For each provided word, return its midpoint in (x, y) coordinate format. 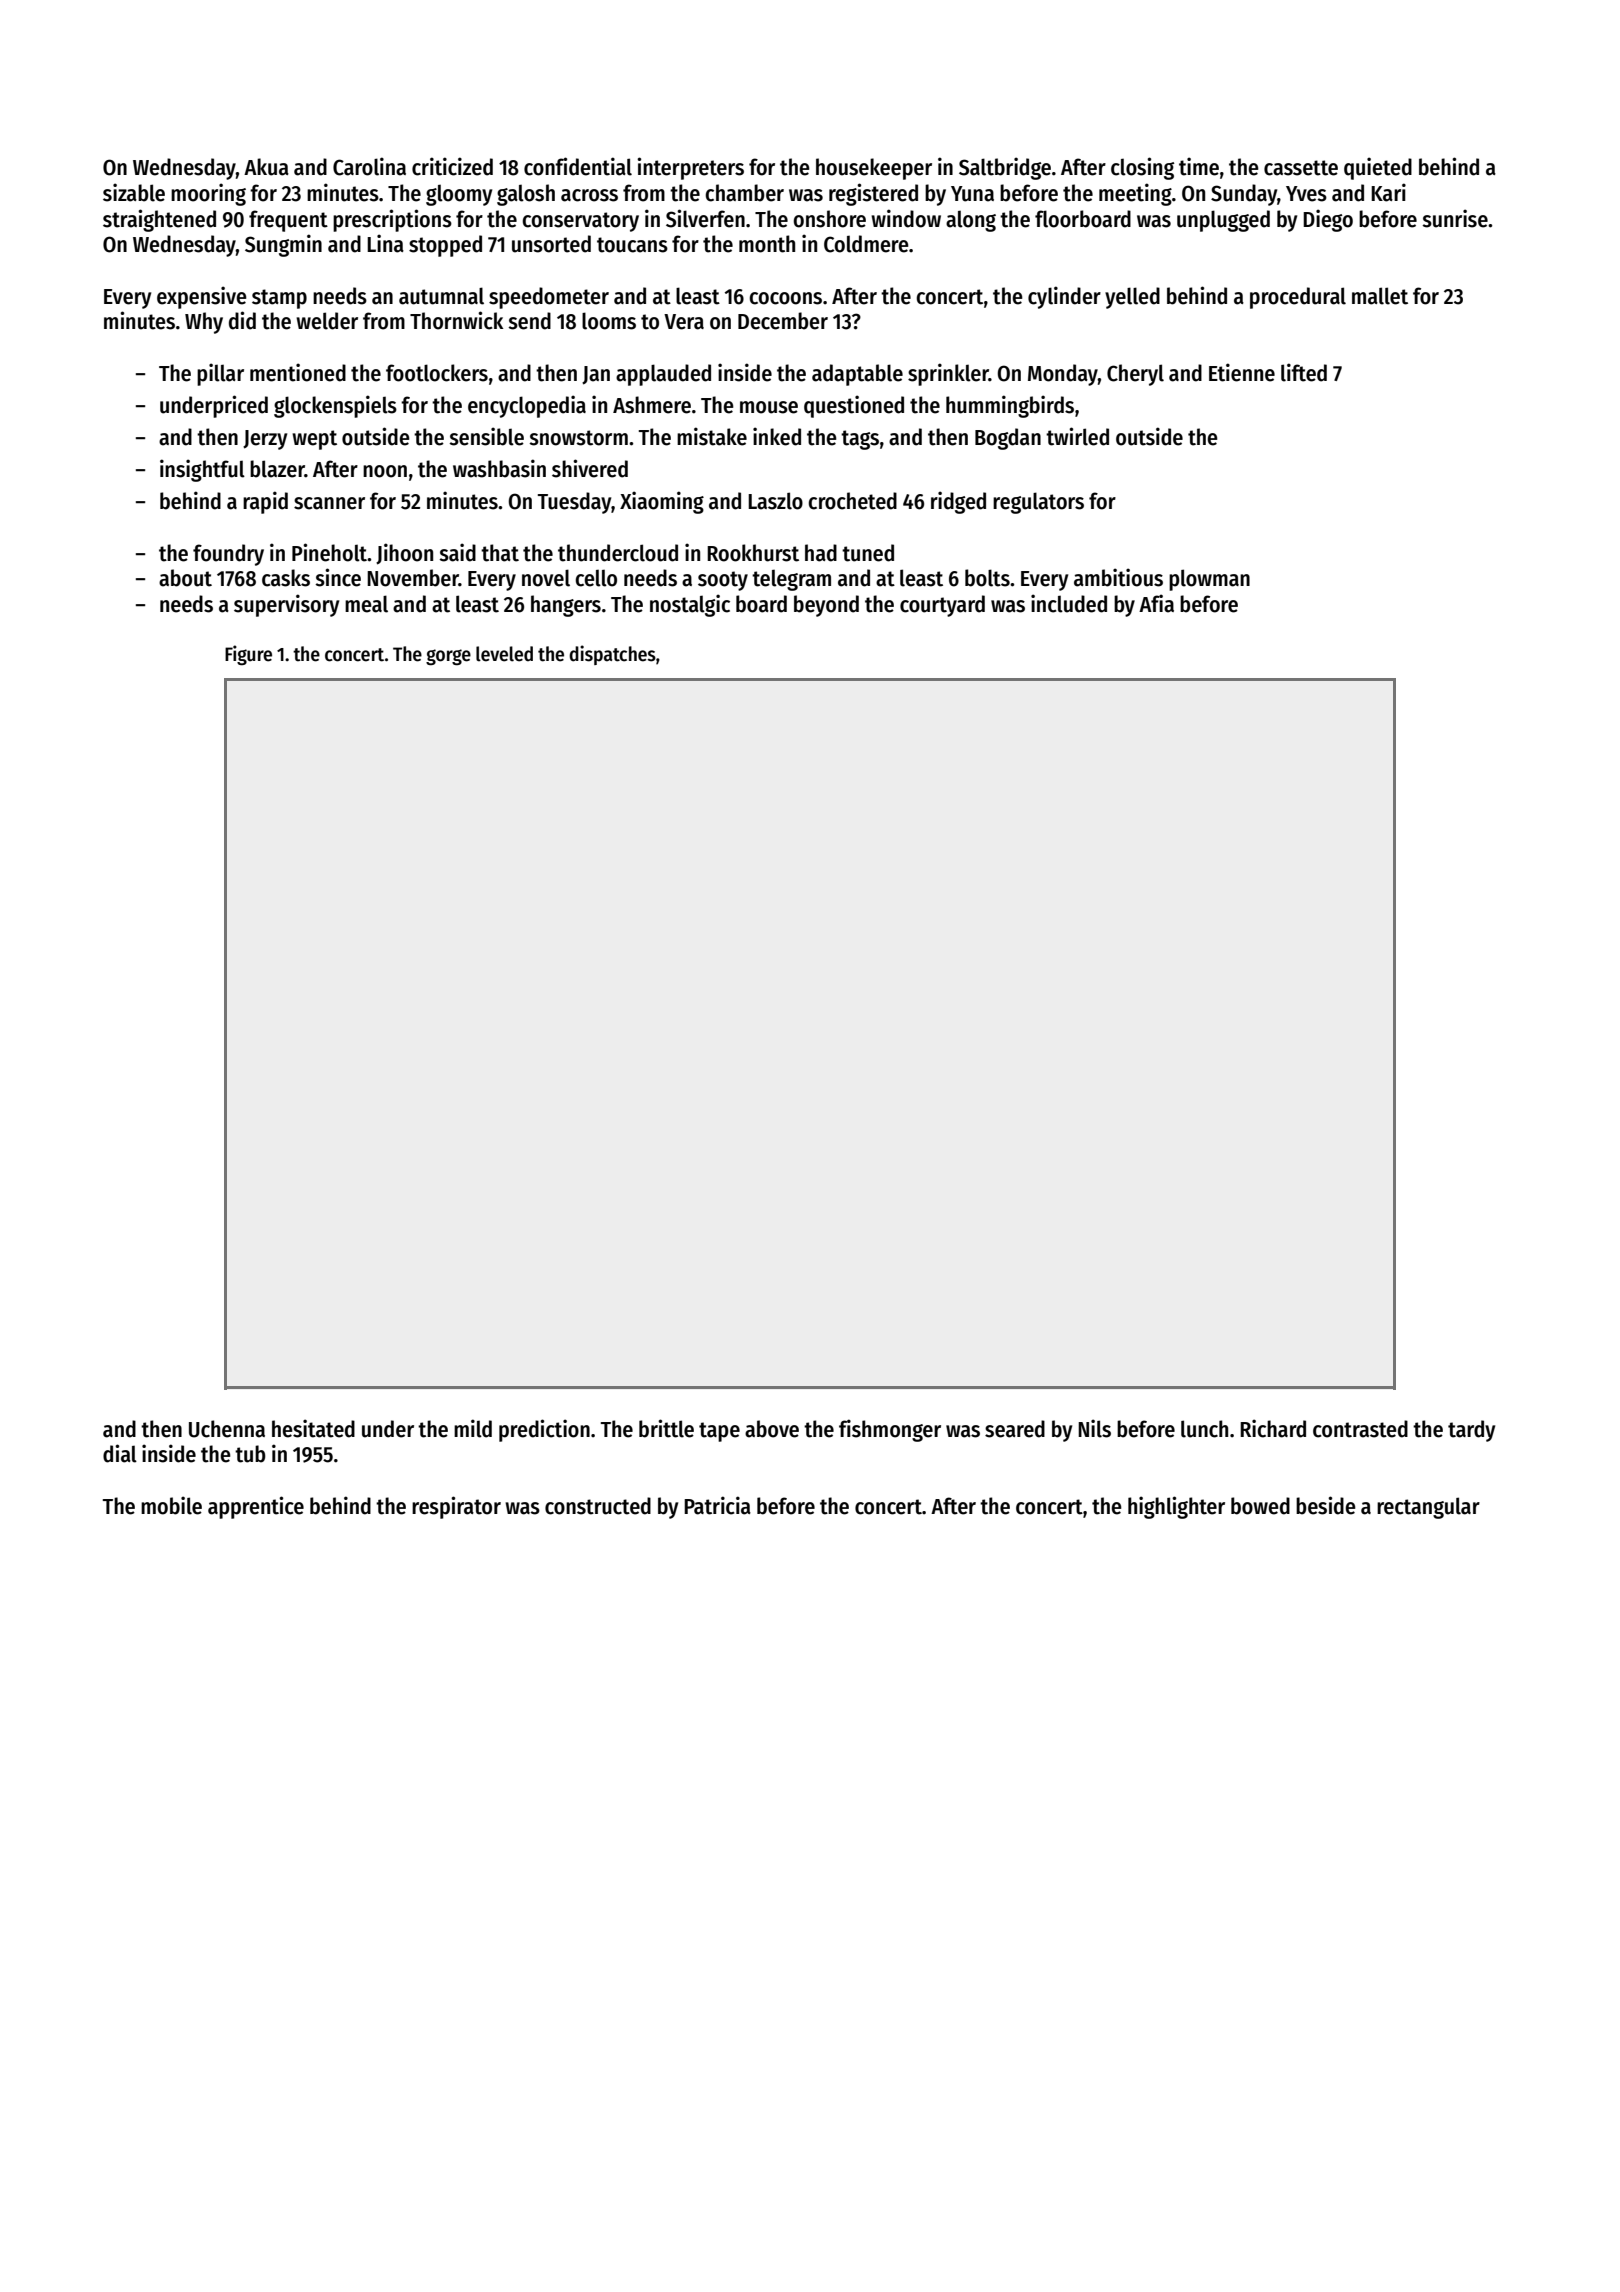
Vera (684, 322)
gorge (448, 657)
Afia (1156, 603)
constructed (598, 1506)
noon (385, 471)
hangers (566, 606)
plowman (1209, 580)
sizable (134, 192)
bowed (1260, 1506)
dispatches (612, 655)
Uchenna (227, 1429)
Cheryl (1135, 375)
